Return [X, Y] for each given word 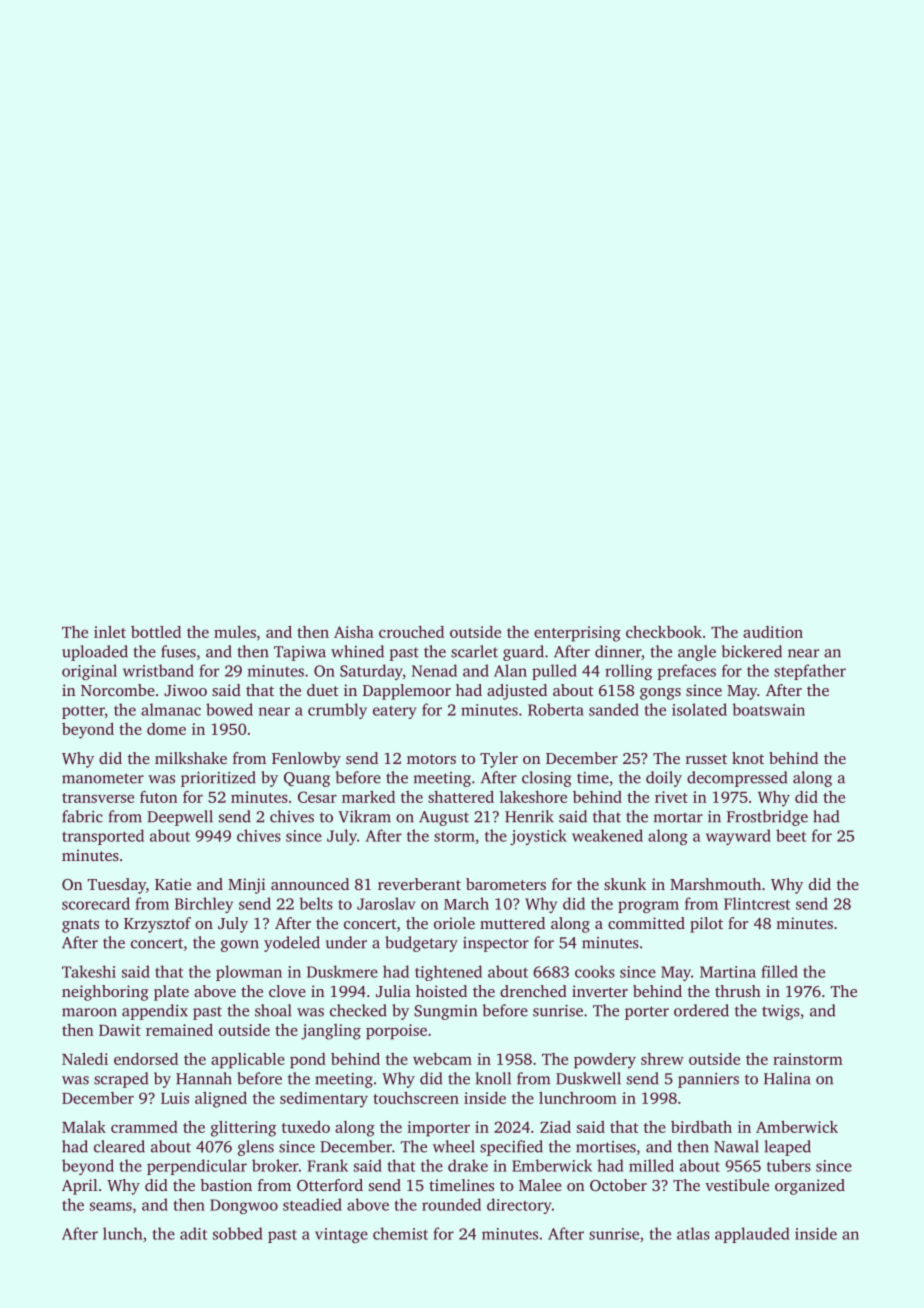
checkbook [664, 632]
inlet [110, 632]
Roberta [556, 709]
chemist [400, 1233]
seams [111, 1206]
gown [240, 946]
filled [779, 971]
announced [310, 884]
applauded [752, 1235]
